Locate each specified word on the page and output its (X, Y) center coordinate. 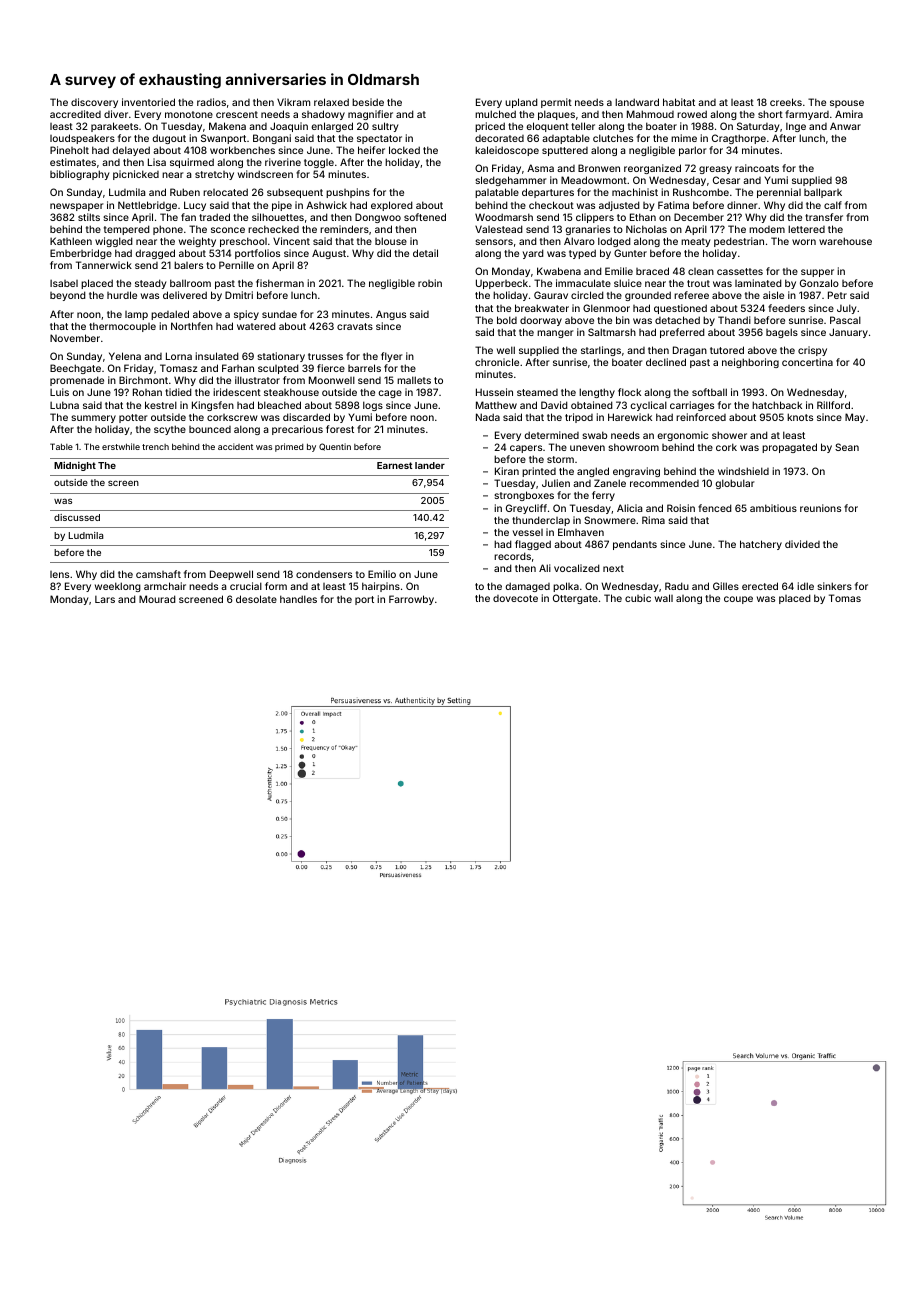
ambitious (773, 508)
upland (521, 103)
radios (211, 102)
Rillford (833, 405)
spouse (847, 104)
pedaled (170, 315)
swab (595, 435)
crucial (246, 586)
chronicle (497, 362)
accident (235, 446)
